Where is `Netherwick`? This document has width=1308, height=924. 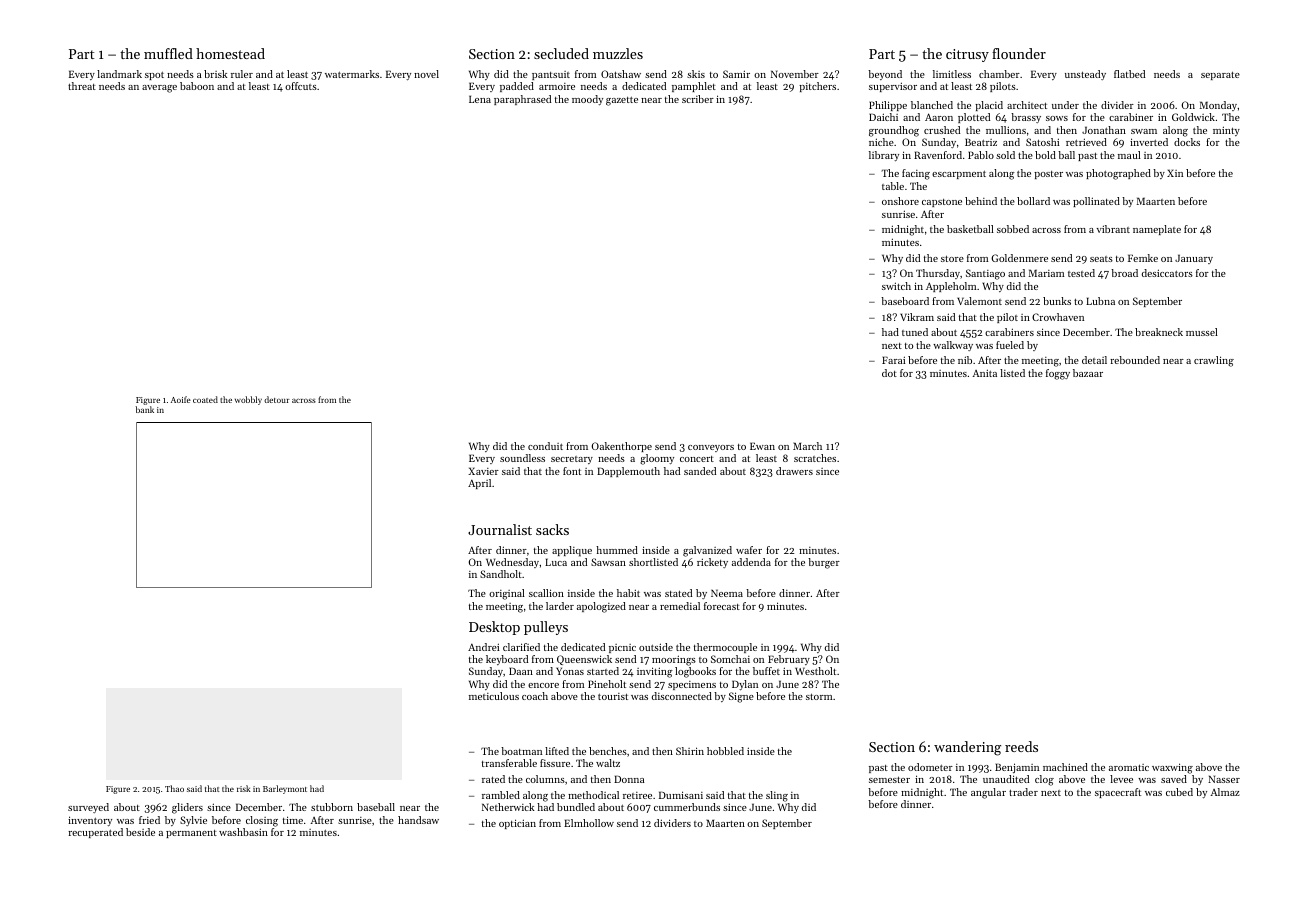 Netherwick is located at coordinates (508, 807).
